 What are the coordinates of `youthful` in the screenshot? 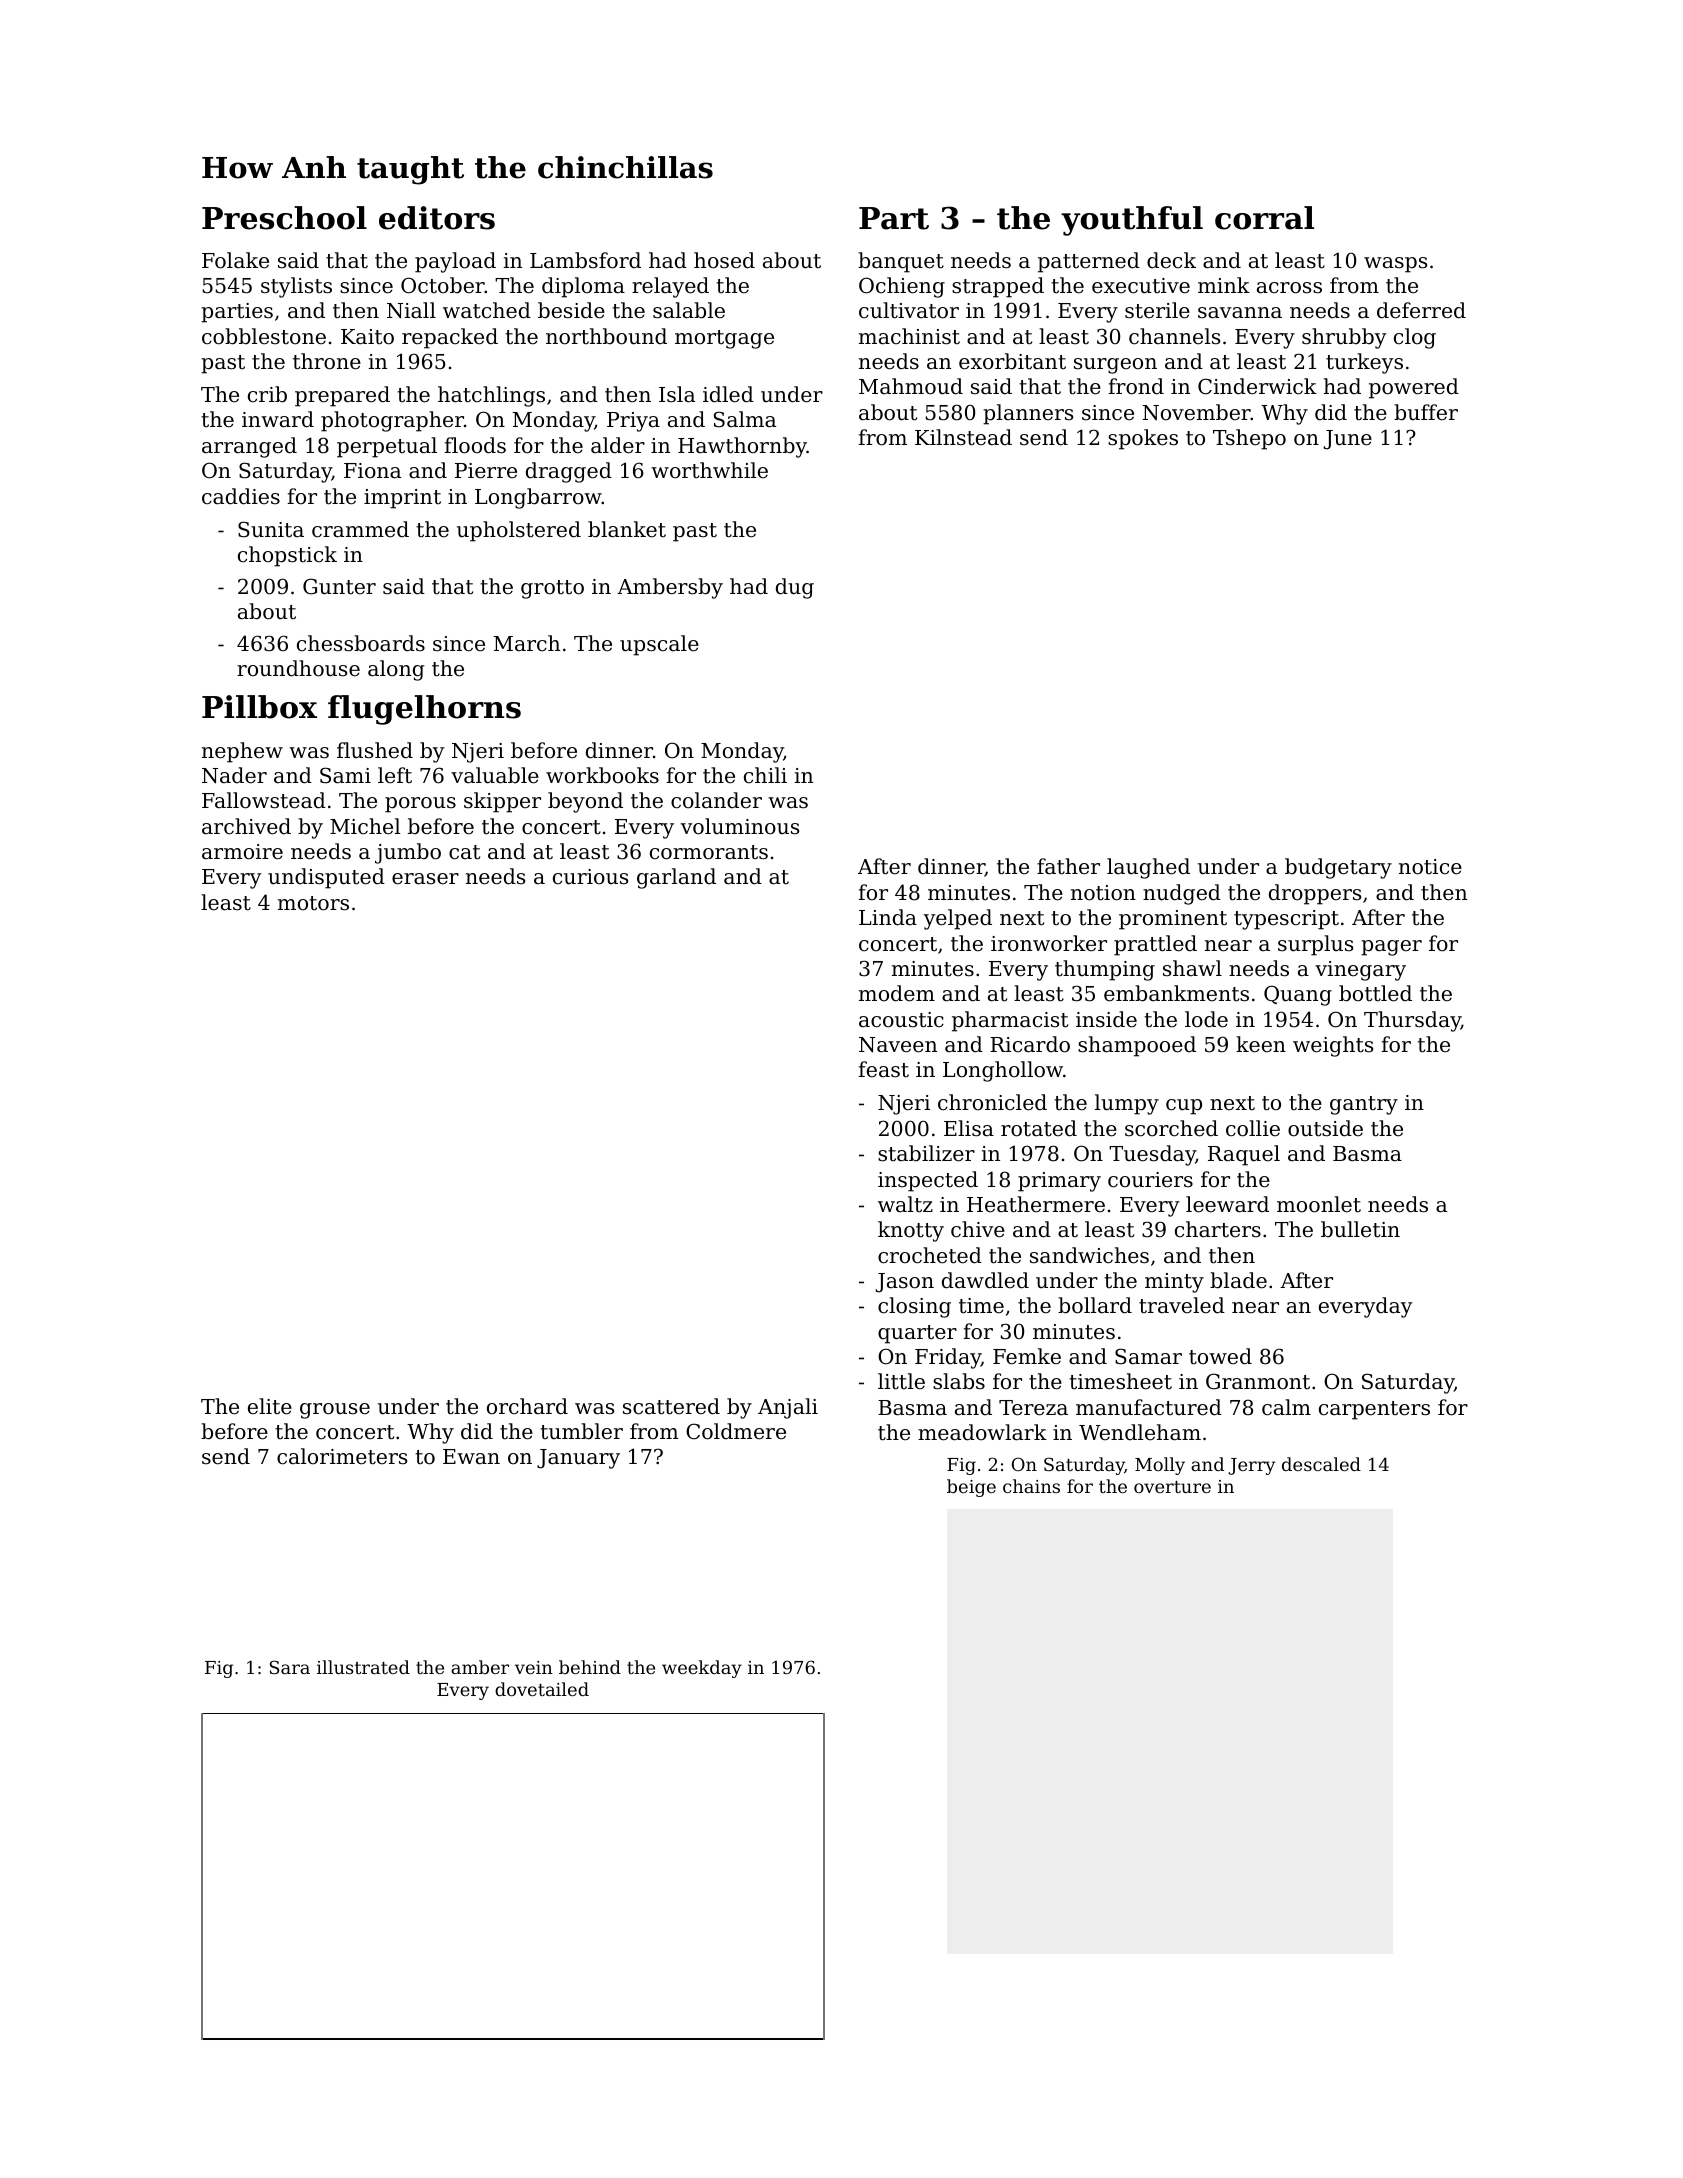 It's located at (1132, 221).
